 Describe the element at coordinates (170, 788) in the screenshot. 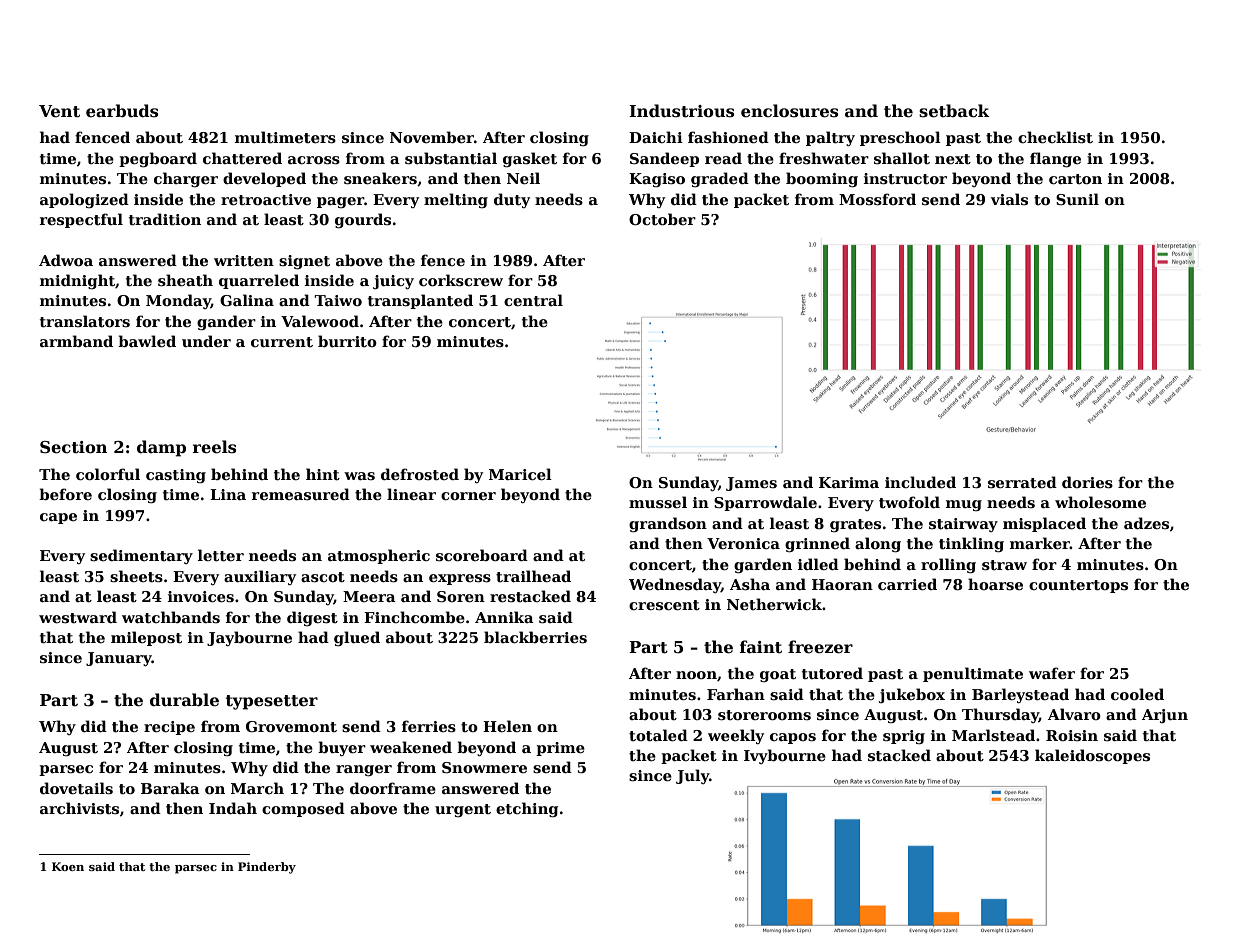

I see `Baraka` at that location.
